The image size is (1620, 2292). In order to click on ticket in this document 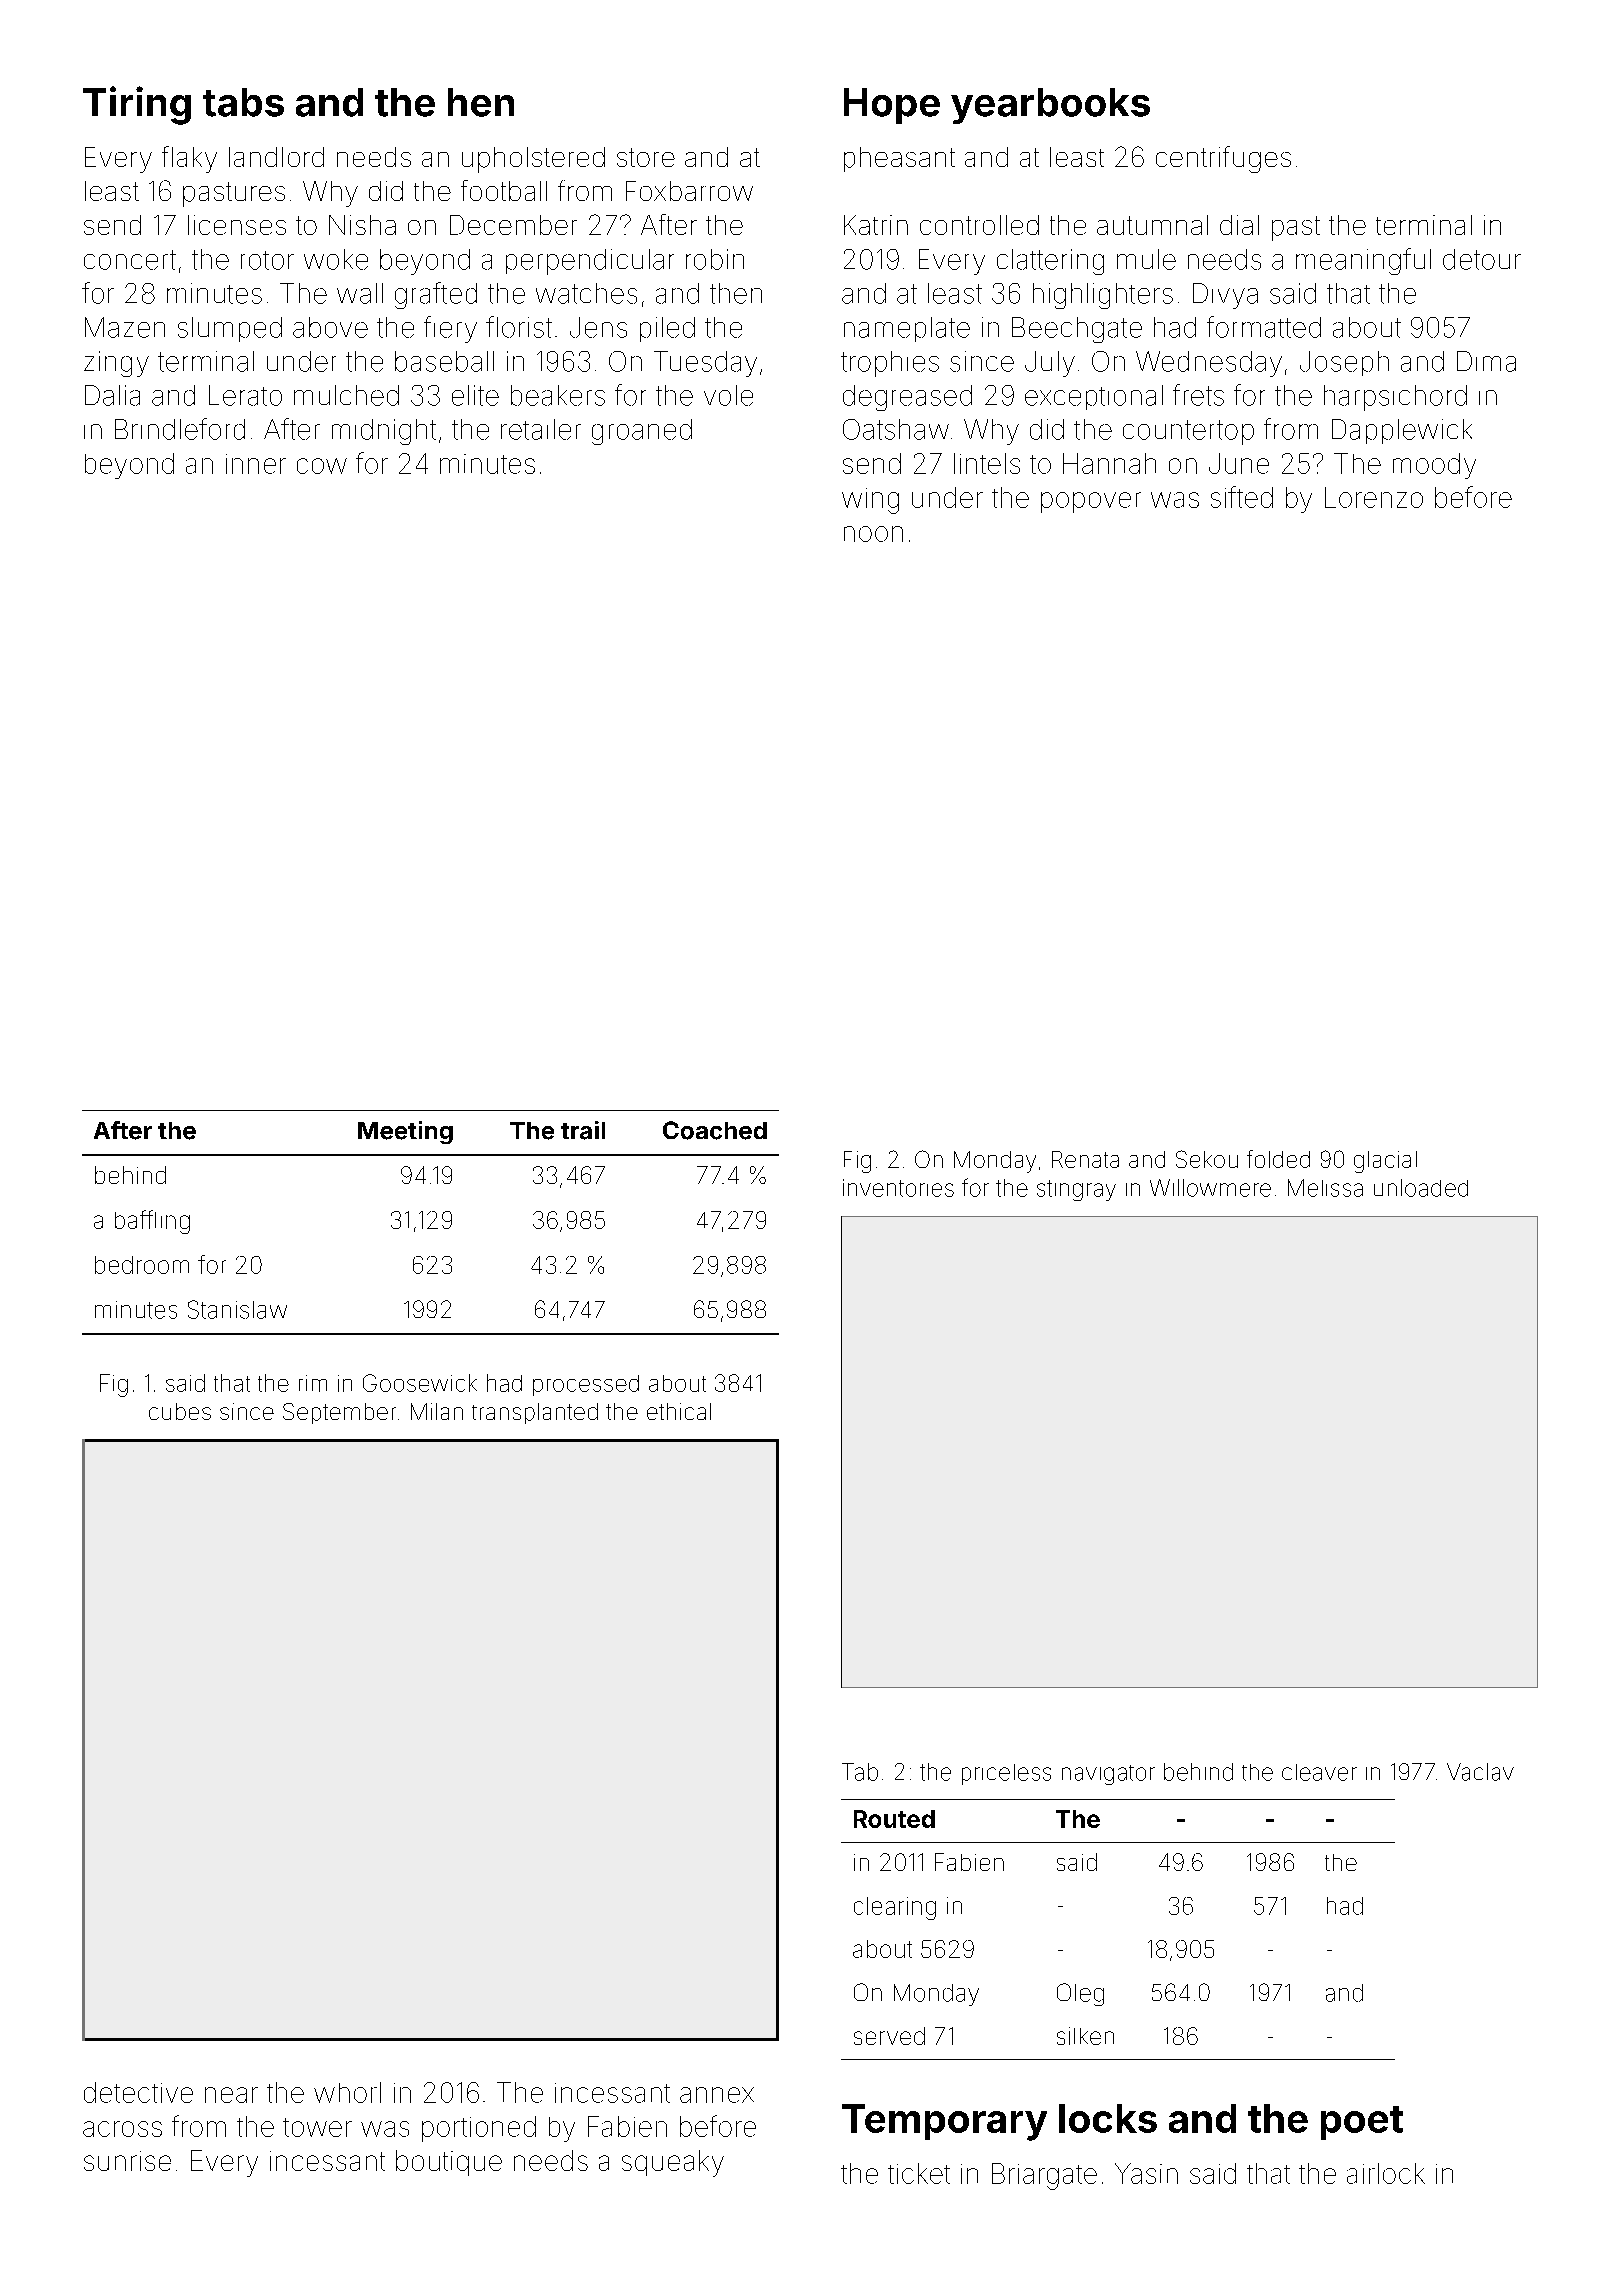, I will do `click(919, 2173)`.
